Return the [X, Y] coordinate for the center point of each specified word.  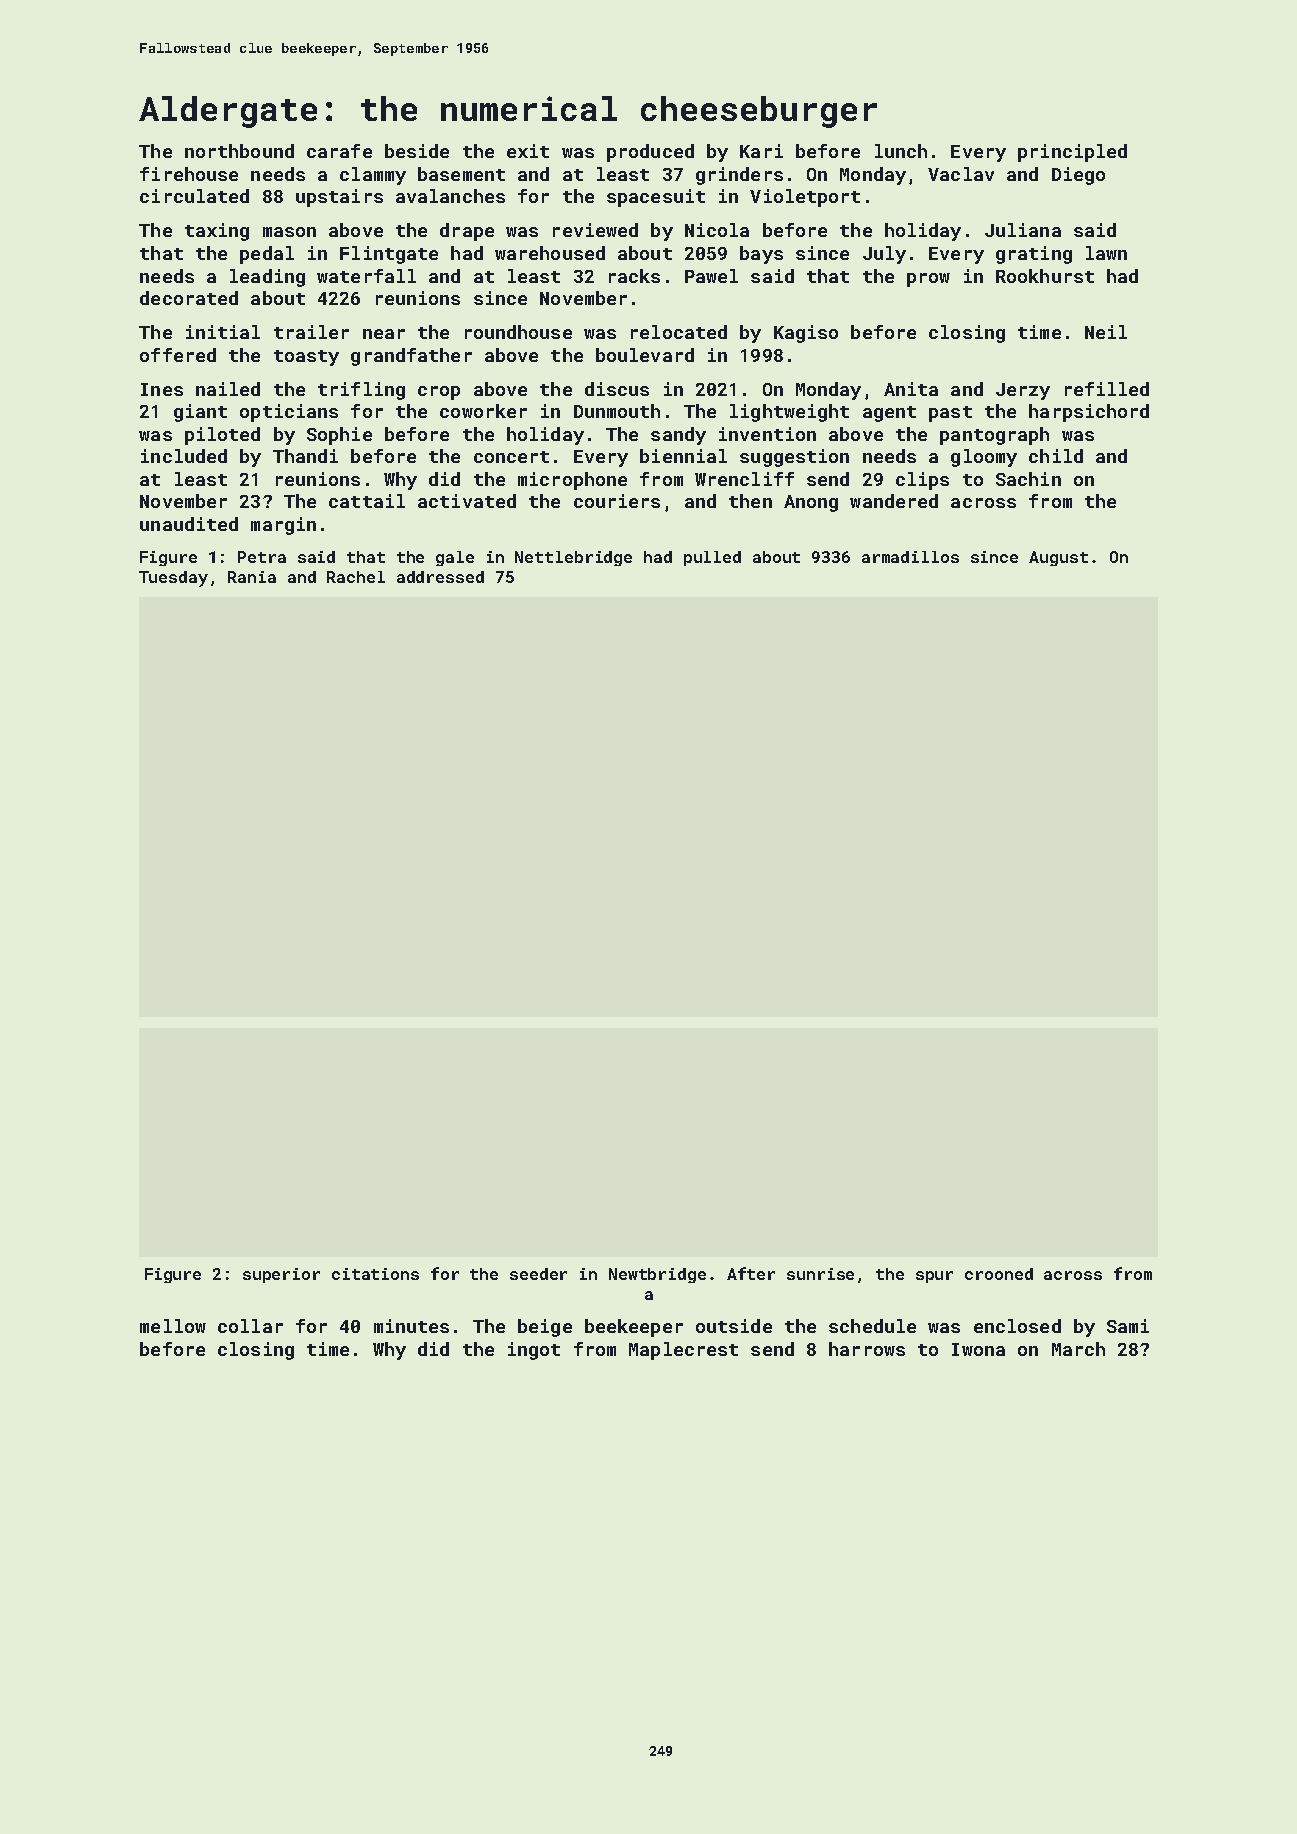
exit [528, 151]
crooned [999, 1274]
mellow [173, 1326]
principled [1072, 153]
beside [417, 151]
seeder [538, 1274]
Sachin [1028, 479]
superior [281, 1275]
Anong [811, 503]
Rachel [356, 577]
